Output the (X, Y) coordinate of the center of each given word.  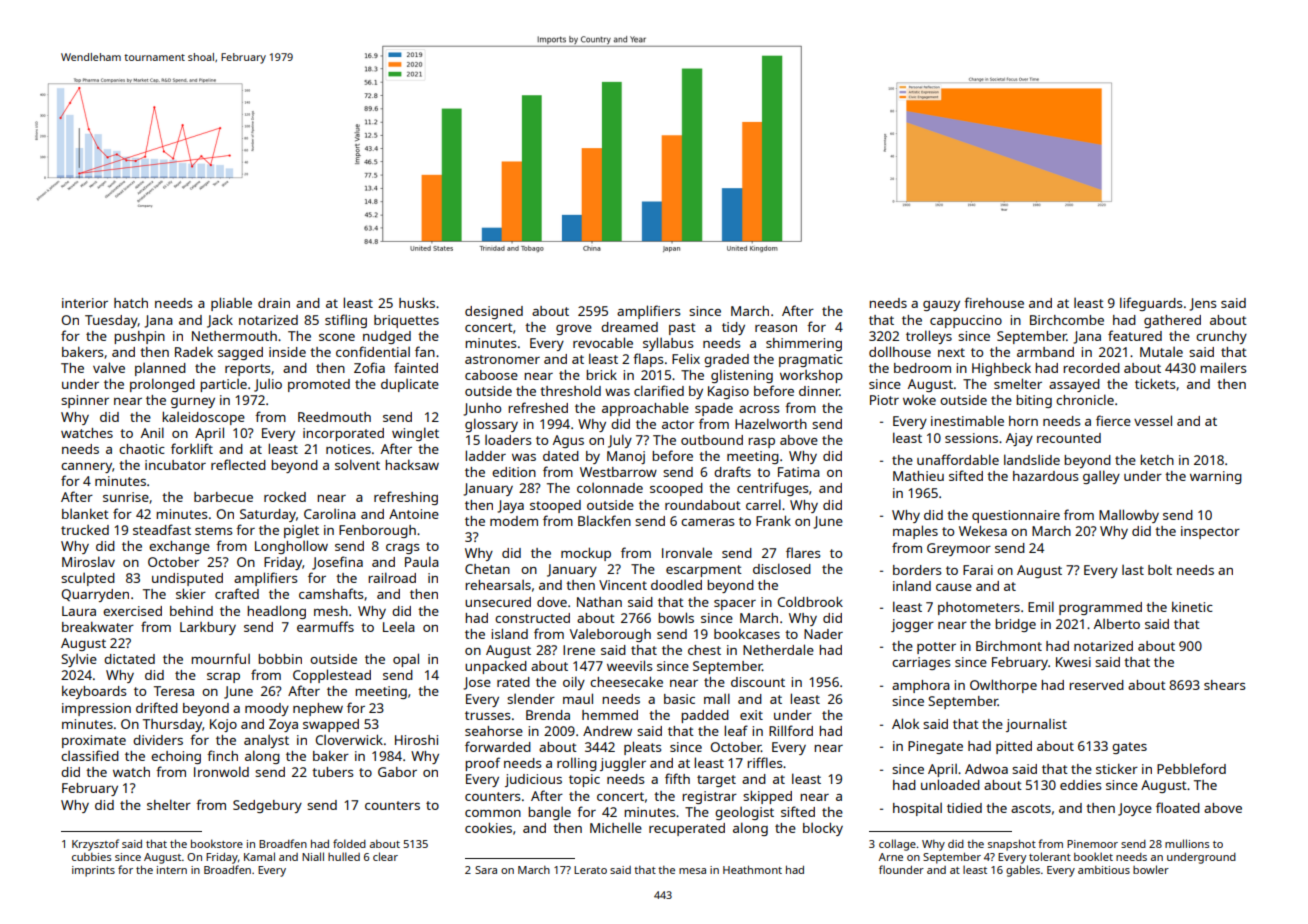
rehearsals (498, 585)
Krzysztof (95, 845)
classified (90, 755)
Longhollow (291, 547)
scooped (676, 489)
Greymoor (959, 549)
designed (494, 312)
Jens (1202, 304)
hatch (131, 303)
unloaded (950, 784)
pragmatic (811, 360)
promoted (319, 385)
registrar (709, 797)
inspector (1210, 532)
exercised (132, 611)
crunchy (1221, 337)
